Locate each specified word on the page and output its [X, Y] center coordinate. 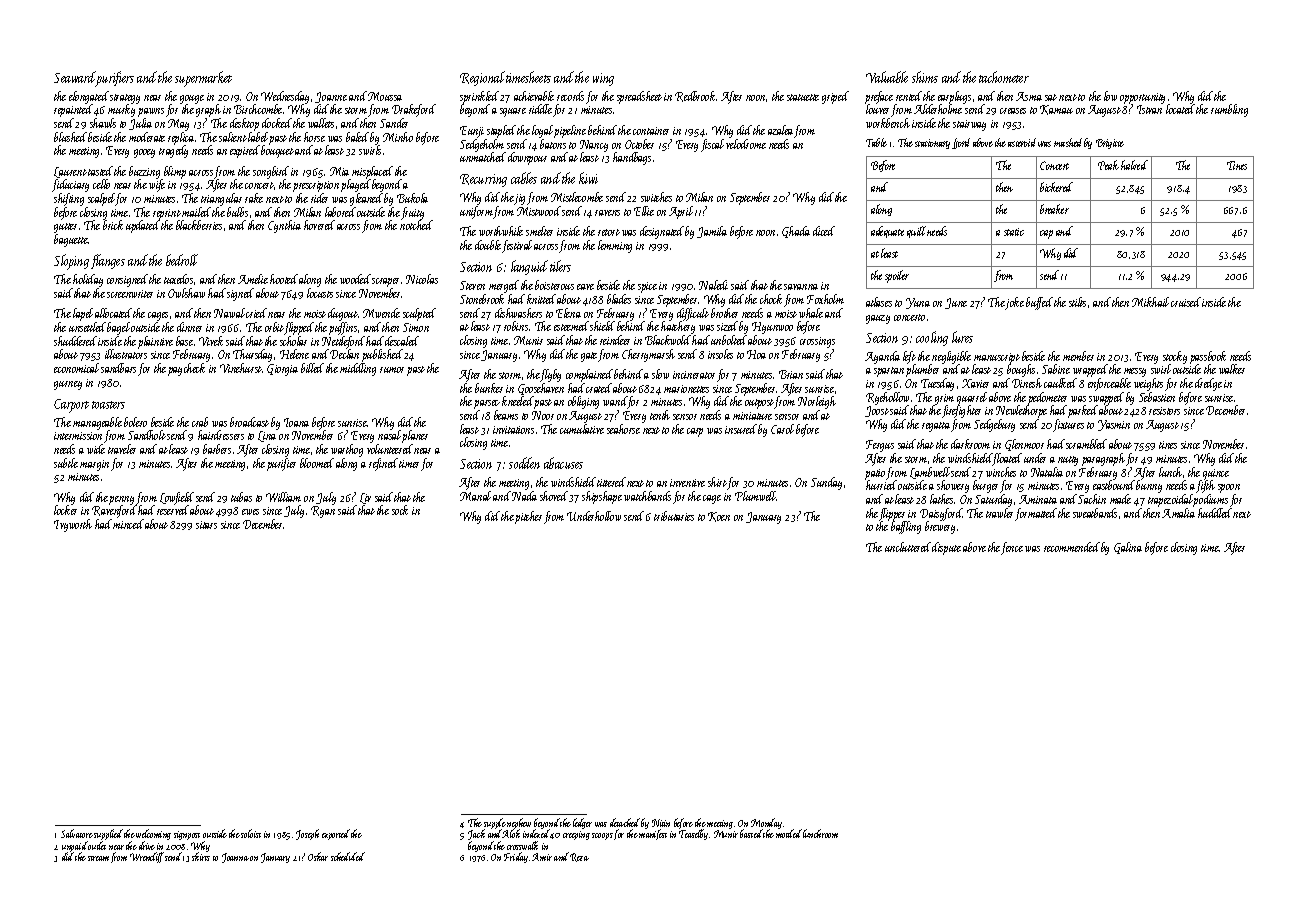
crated [599, 388]
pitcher [528, 517]
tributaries [674, 516]
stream [98, 858]
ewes [250, 512]
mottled [788, 834]
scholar [293, 341]
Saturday [993, 500]
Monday [766, 824]
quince [1216, 475]
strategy [125, 99]
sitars [206, 525]
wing [603, 79]
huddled [1215, 513]
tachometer [1004, 77]
